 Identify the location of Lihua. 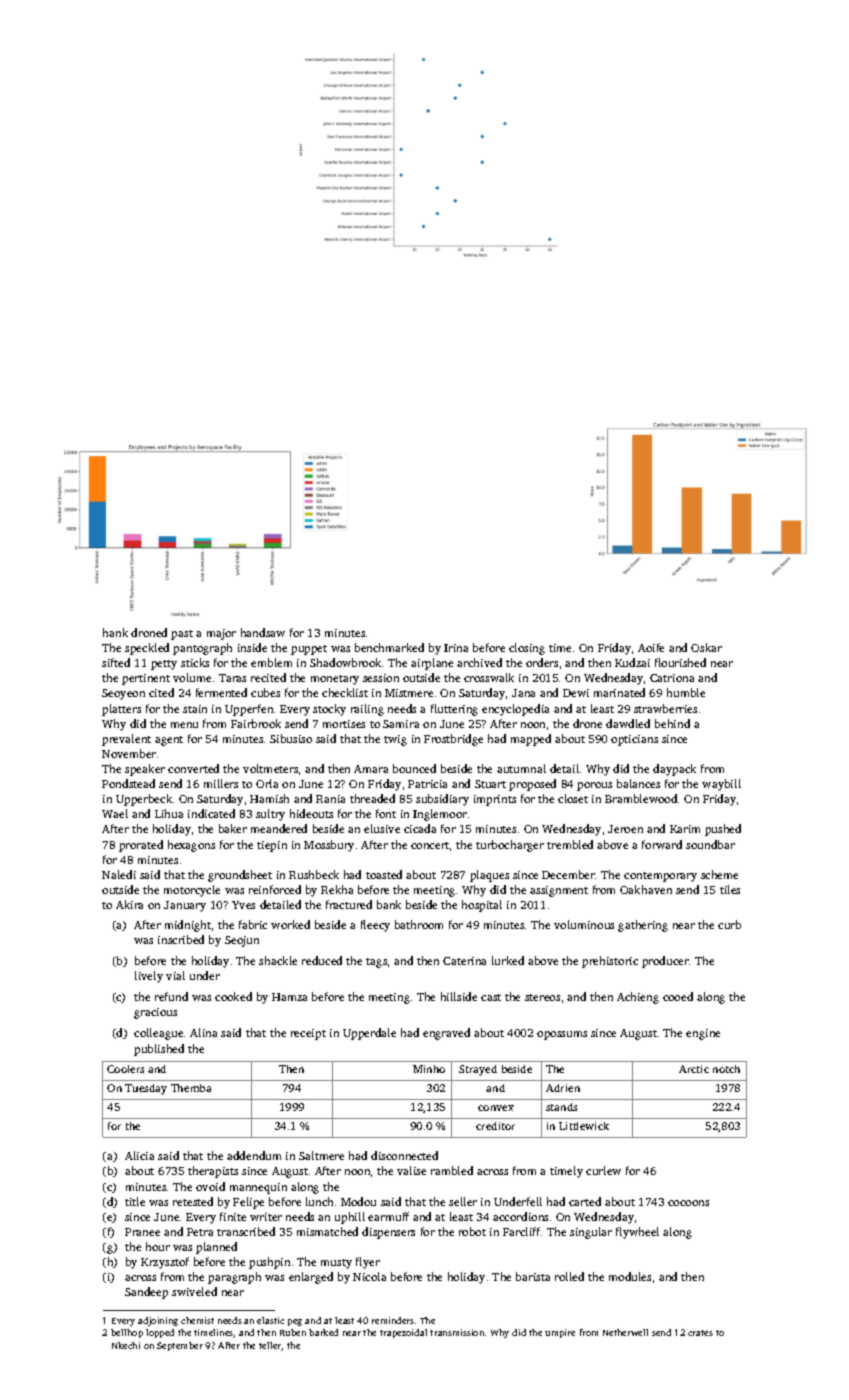
(169, 813).
